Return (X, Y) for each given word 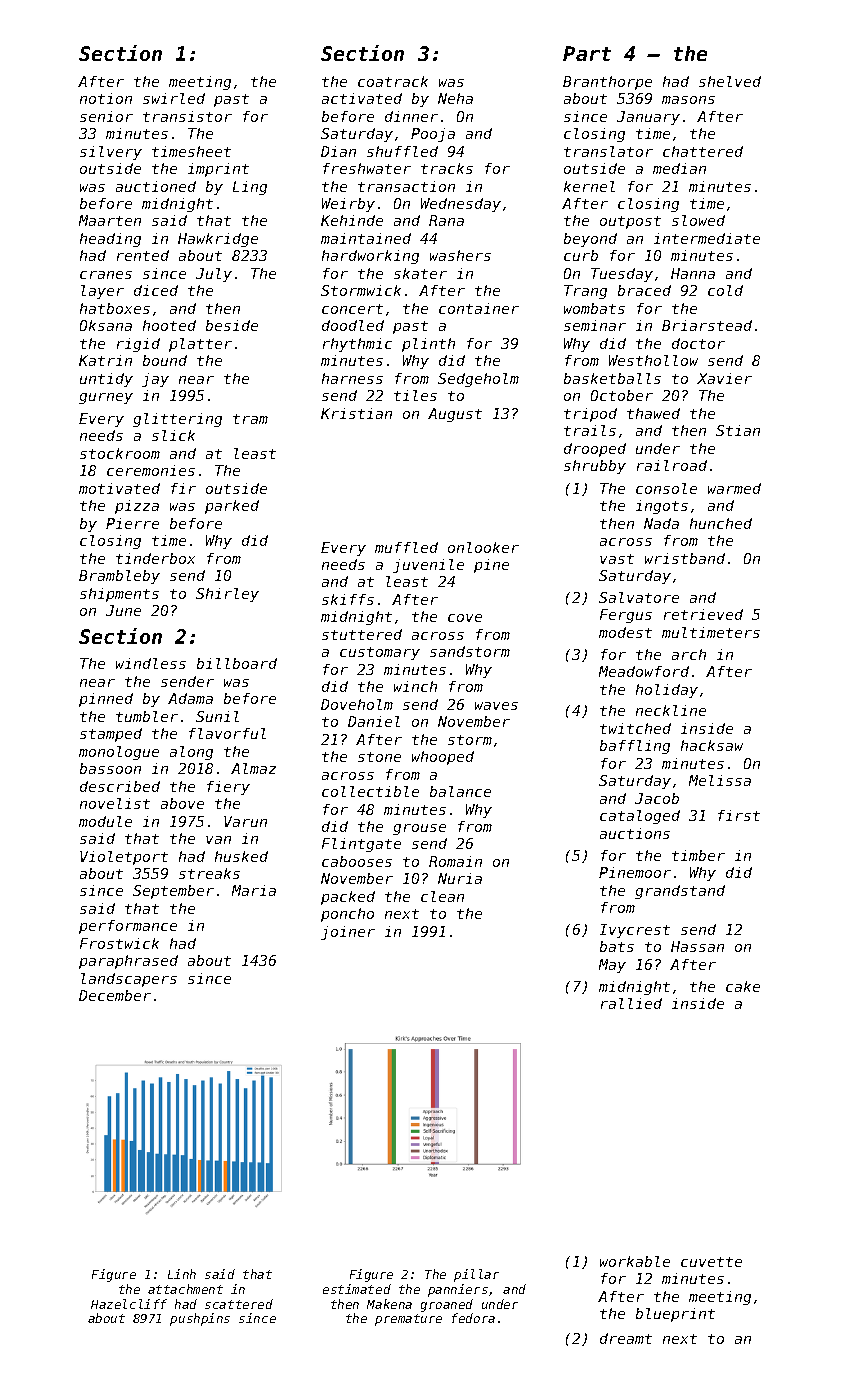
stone (379, 757)
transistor (187, 116)
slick (173, 435)
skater (420, 273)
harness (352, 378)
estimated (357, 1289)
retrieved (703, 614)
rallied (631, 1003)
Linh (182, 1274)
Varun (245, 821)
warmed (734, 488)
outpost (630, 222)
